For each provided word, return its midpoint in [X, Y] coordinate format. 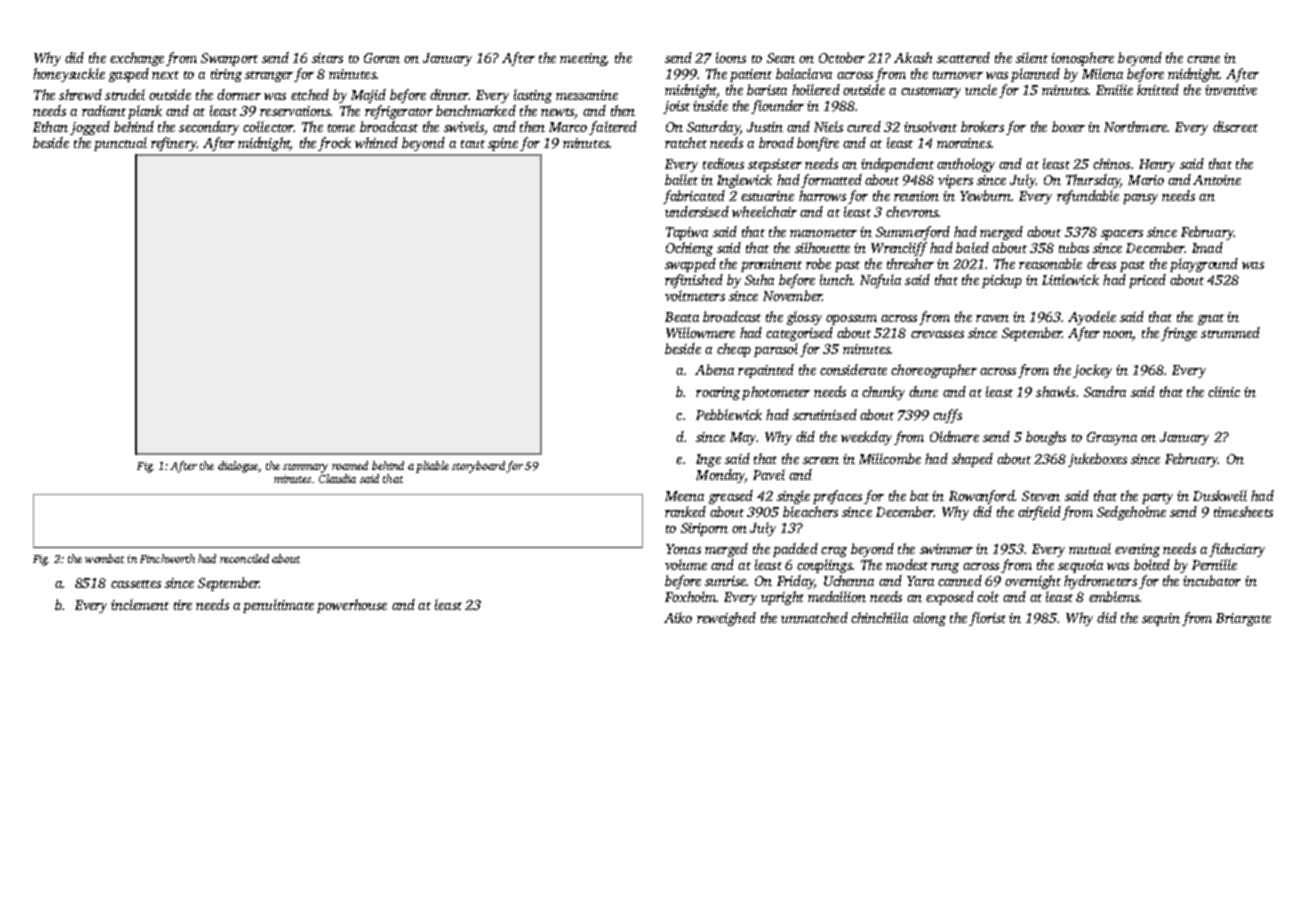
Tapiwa [687, 233]
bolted [1152, 564]
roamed [350, 465]
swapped [690, 265]
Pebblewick [729, 414]
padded [795, 550]
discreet [1235, 126]
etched [310, 94]
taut [473, 144]
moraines [964, 143]
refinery [174, 144]
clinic [1224, 391]
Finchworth [167, 558]
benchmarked [476, 110]
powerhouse [352, 606]
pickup [1002, 281]
